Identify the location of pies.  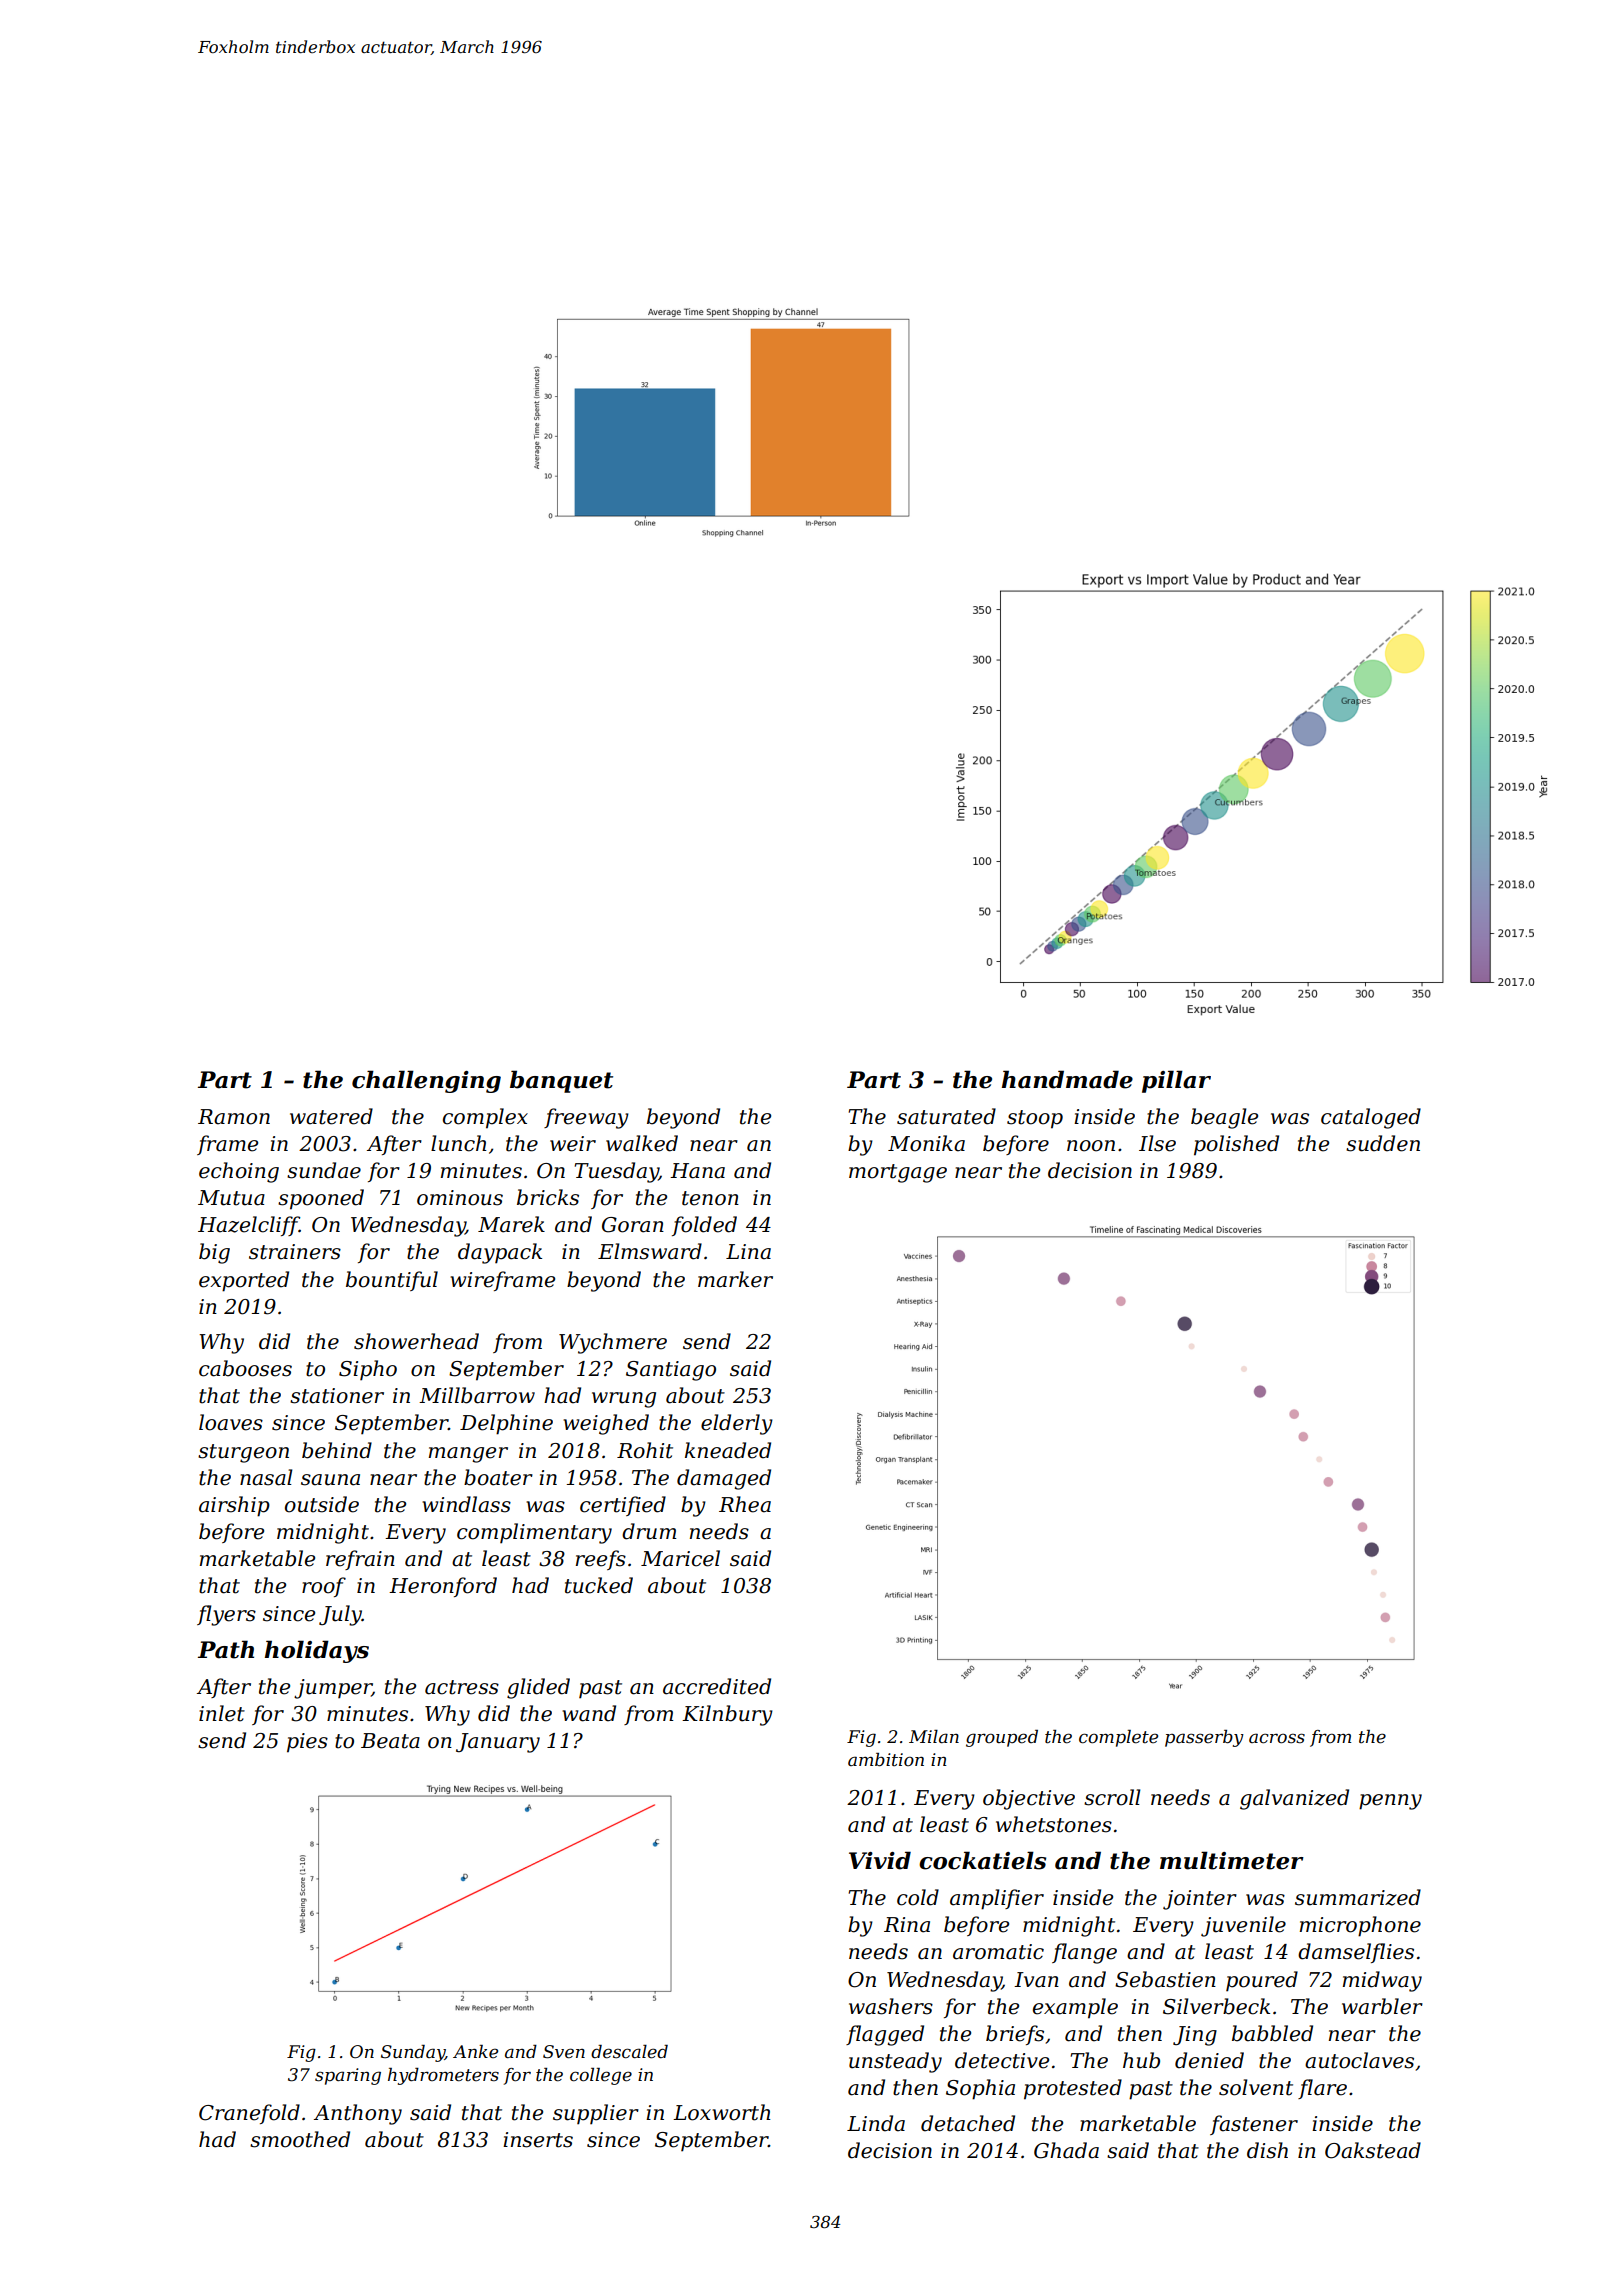
(307, 1743).
